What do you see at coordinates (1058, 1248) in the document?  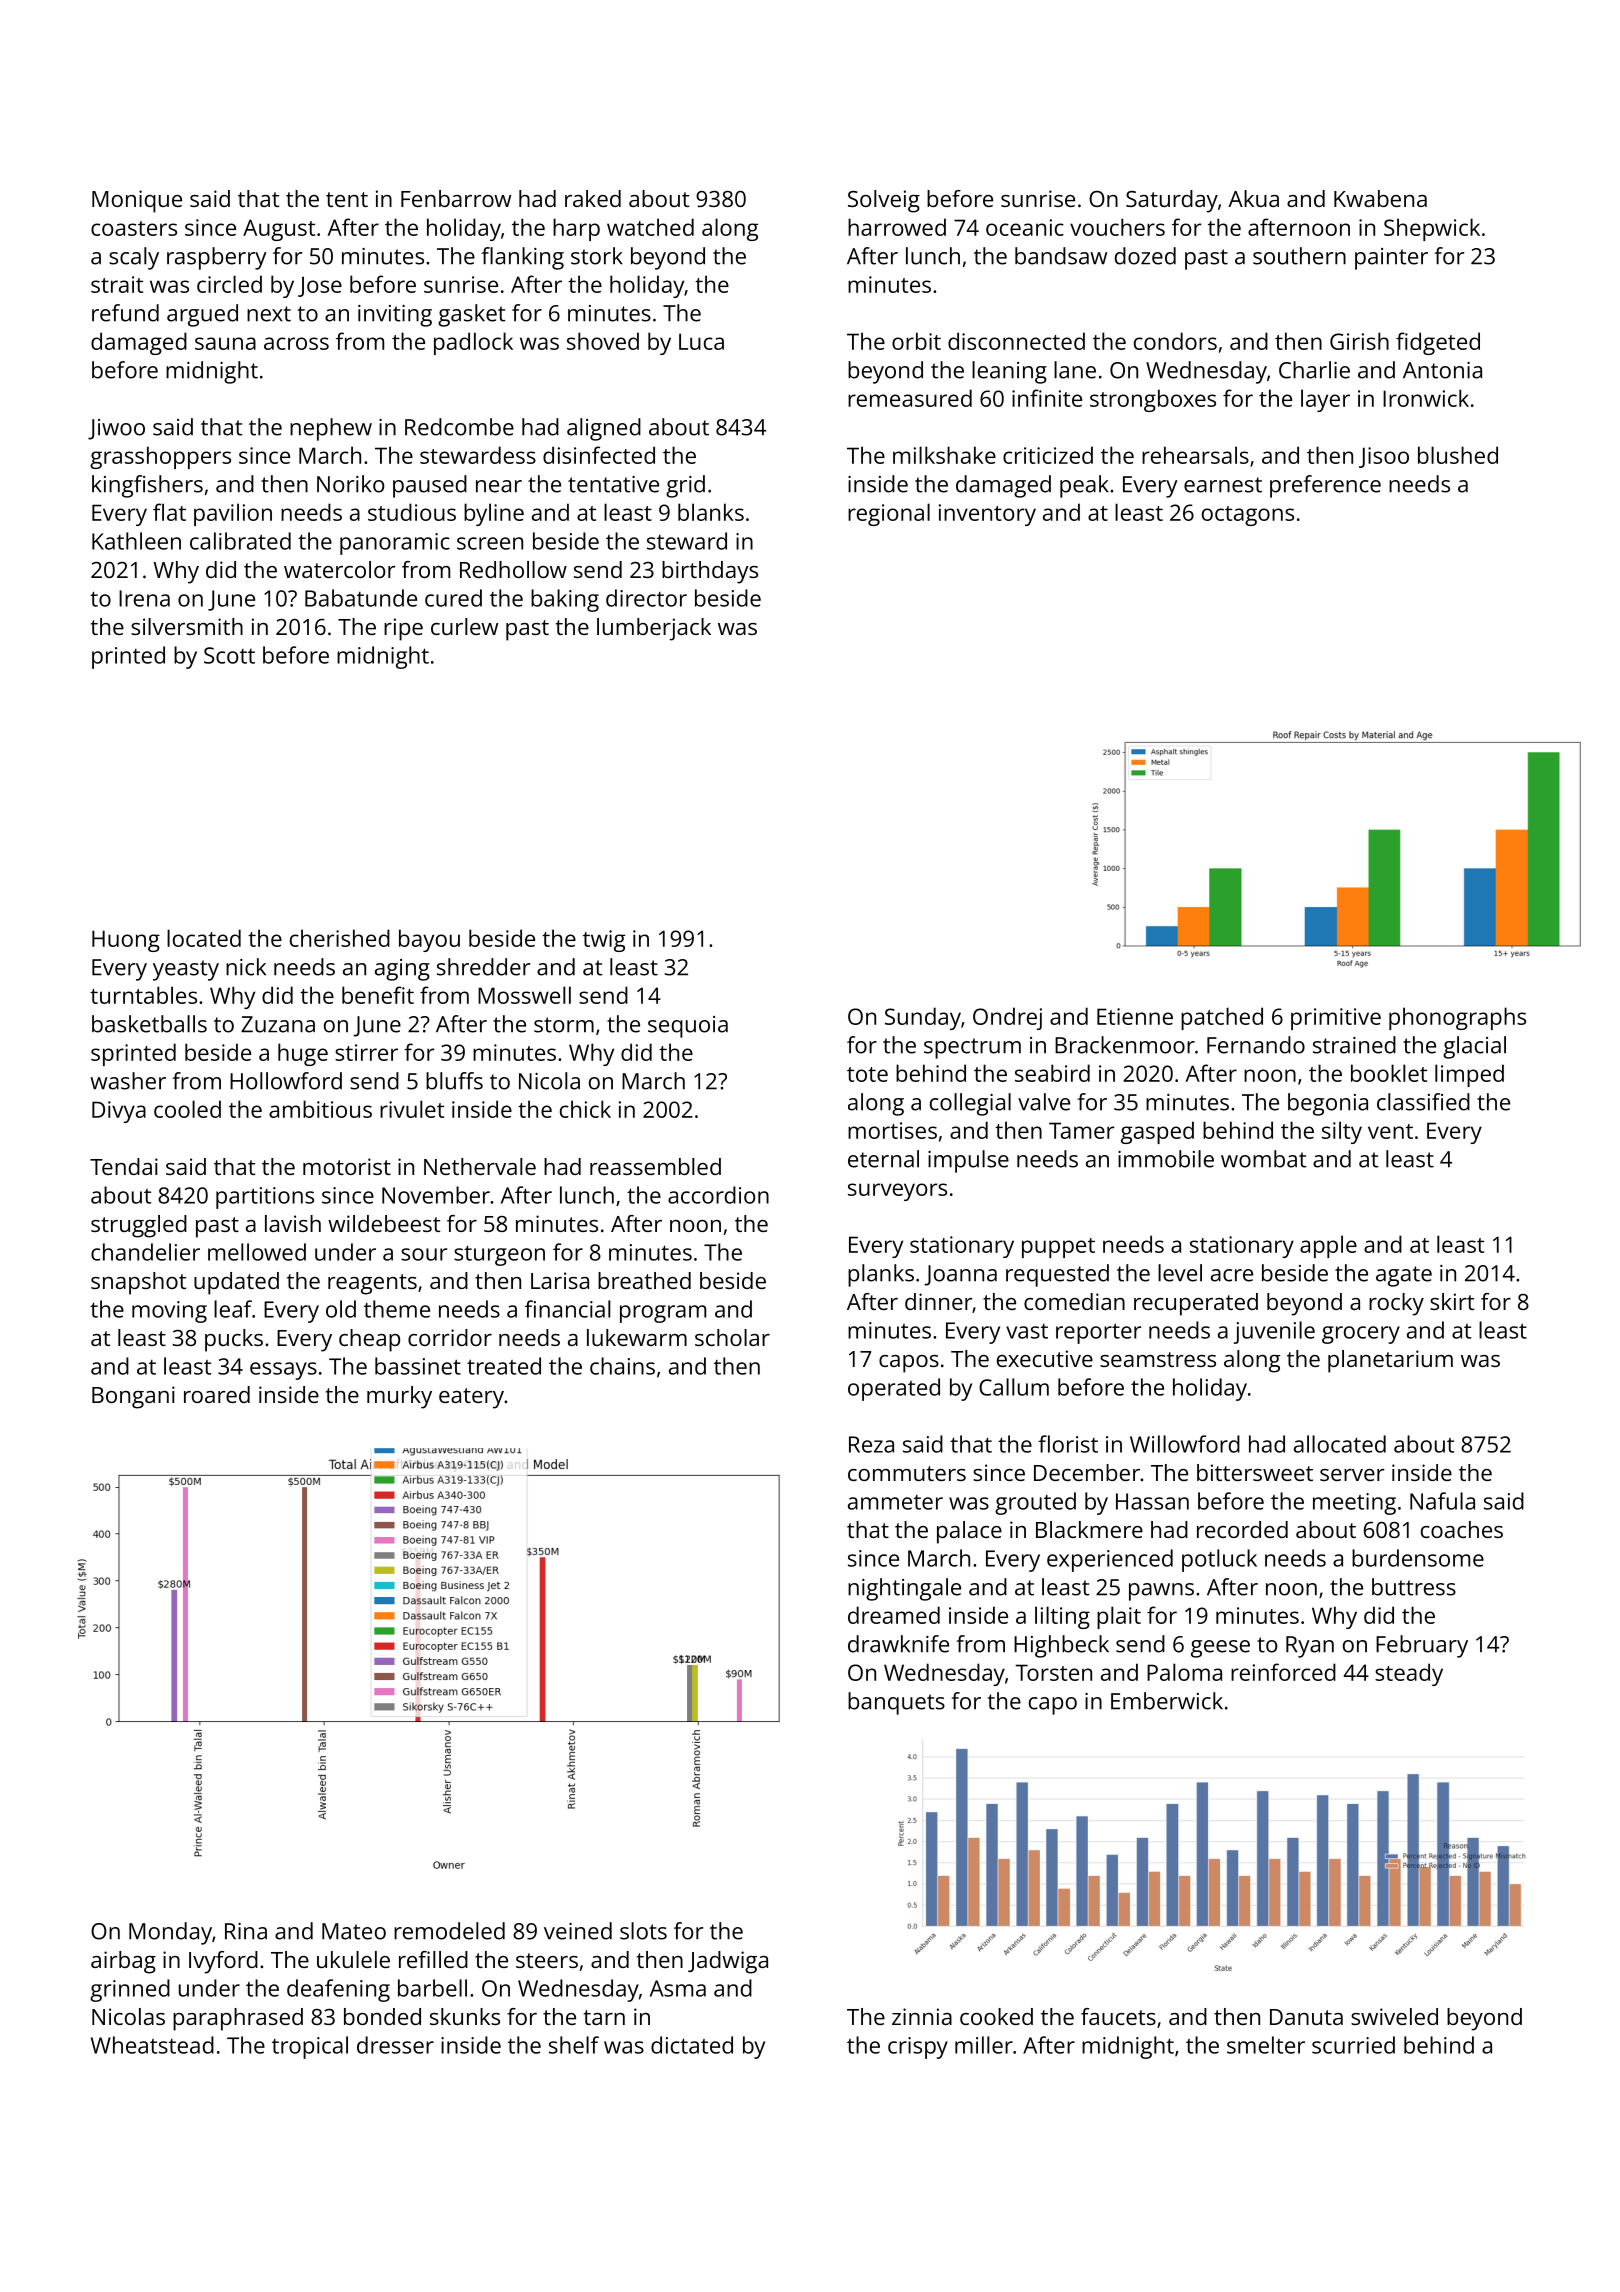 I see `puppet` at bounding box center [1058, 1248].
